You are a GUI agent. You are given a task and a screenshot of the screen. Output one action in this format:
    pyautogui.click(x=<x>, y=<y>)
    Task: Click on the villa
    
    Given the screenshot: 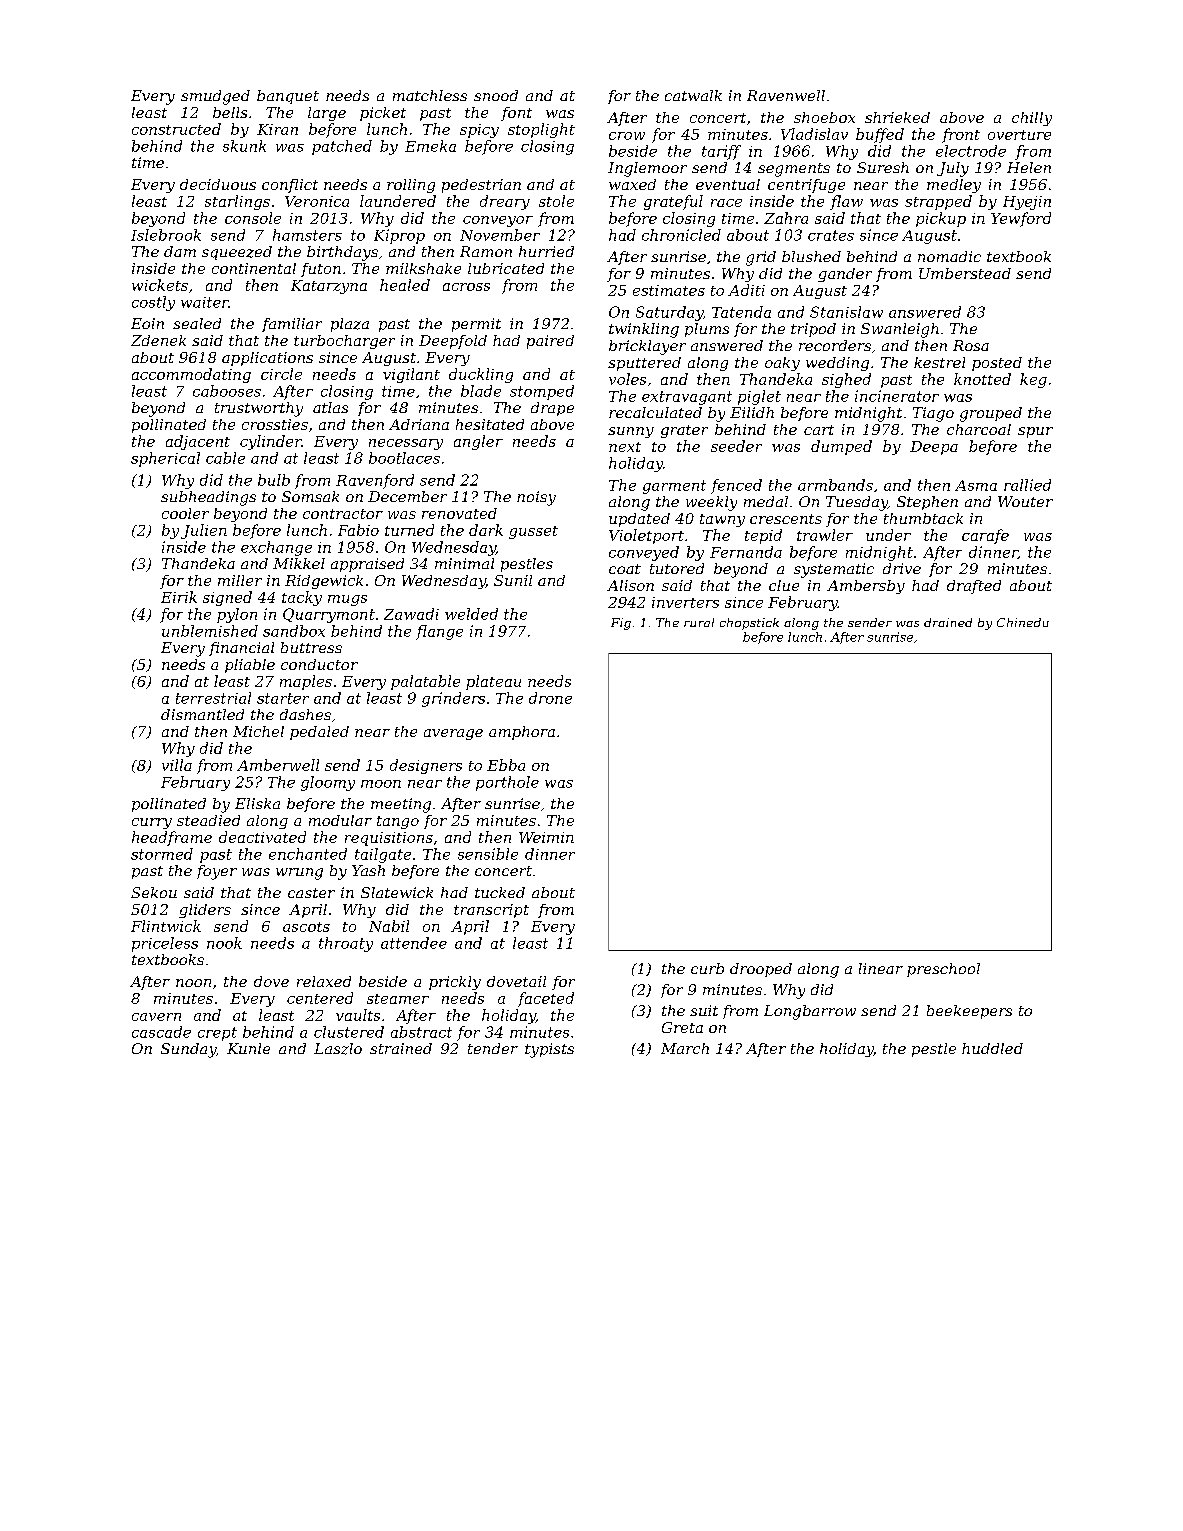 What is the action you would take?
    pyautogui.click(x=177, y=765)
